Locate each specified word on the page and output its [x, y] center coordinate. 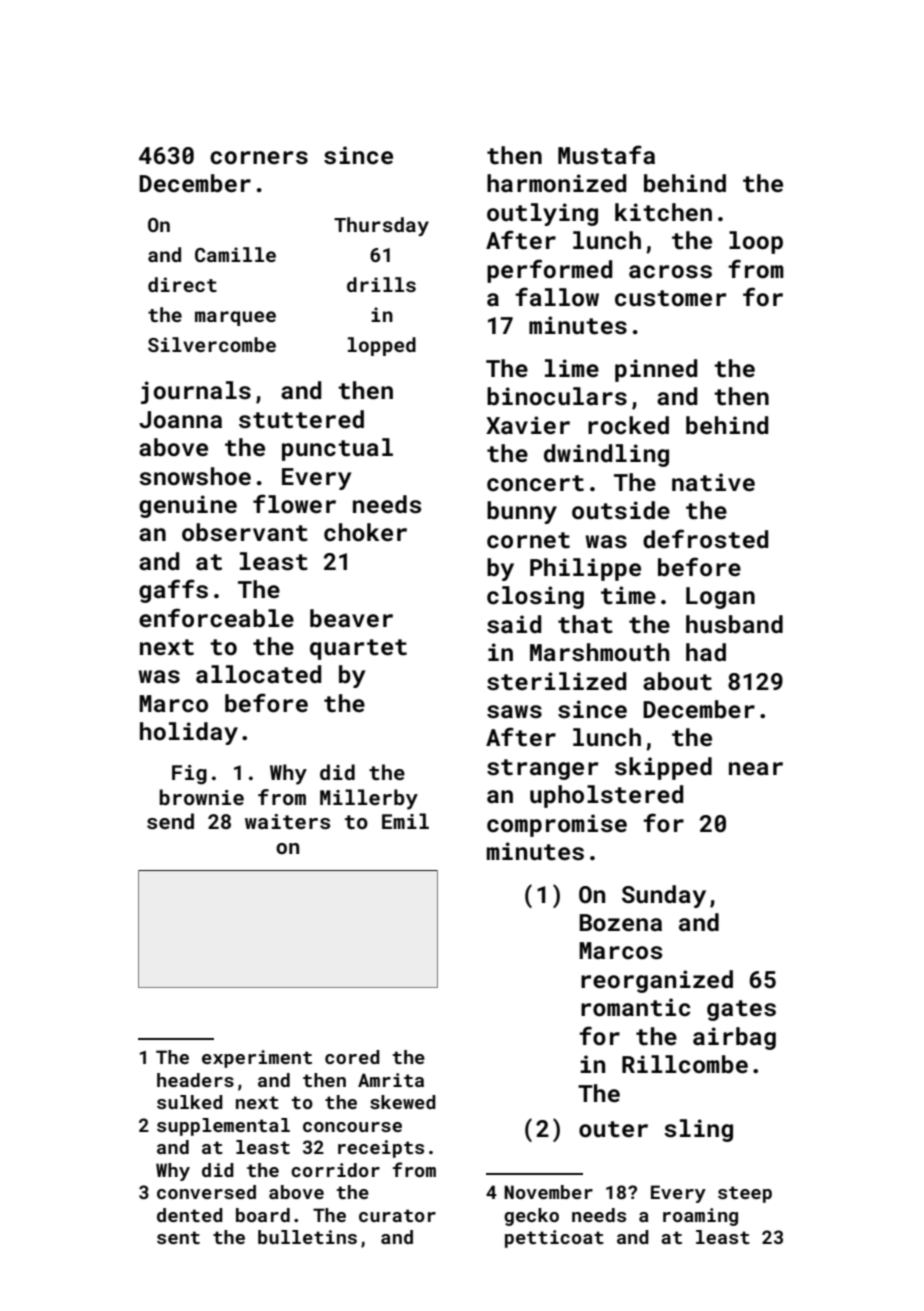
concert [535, 483]
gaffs [173, 591]
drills [381, 284]
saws [514, 712]
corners [259, 158]
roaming [700, 1217]
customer [670, 298]
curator [397, 1215]
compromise [557, 825]
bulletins [307, 1237]
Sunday [664, 896]
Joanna [180, 419]
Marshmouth [599, 652]
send [170, 821]
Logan [720, 598]
